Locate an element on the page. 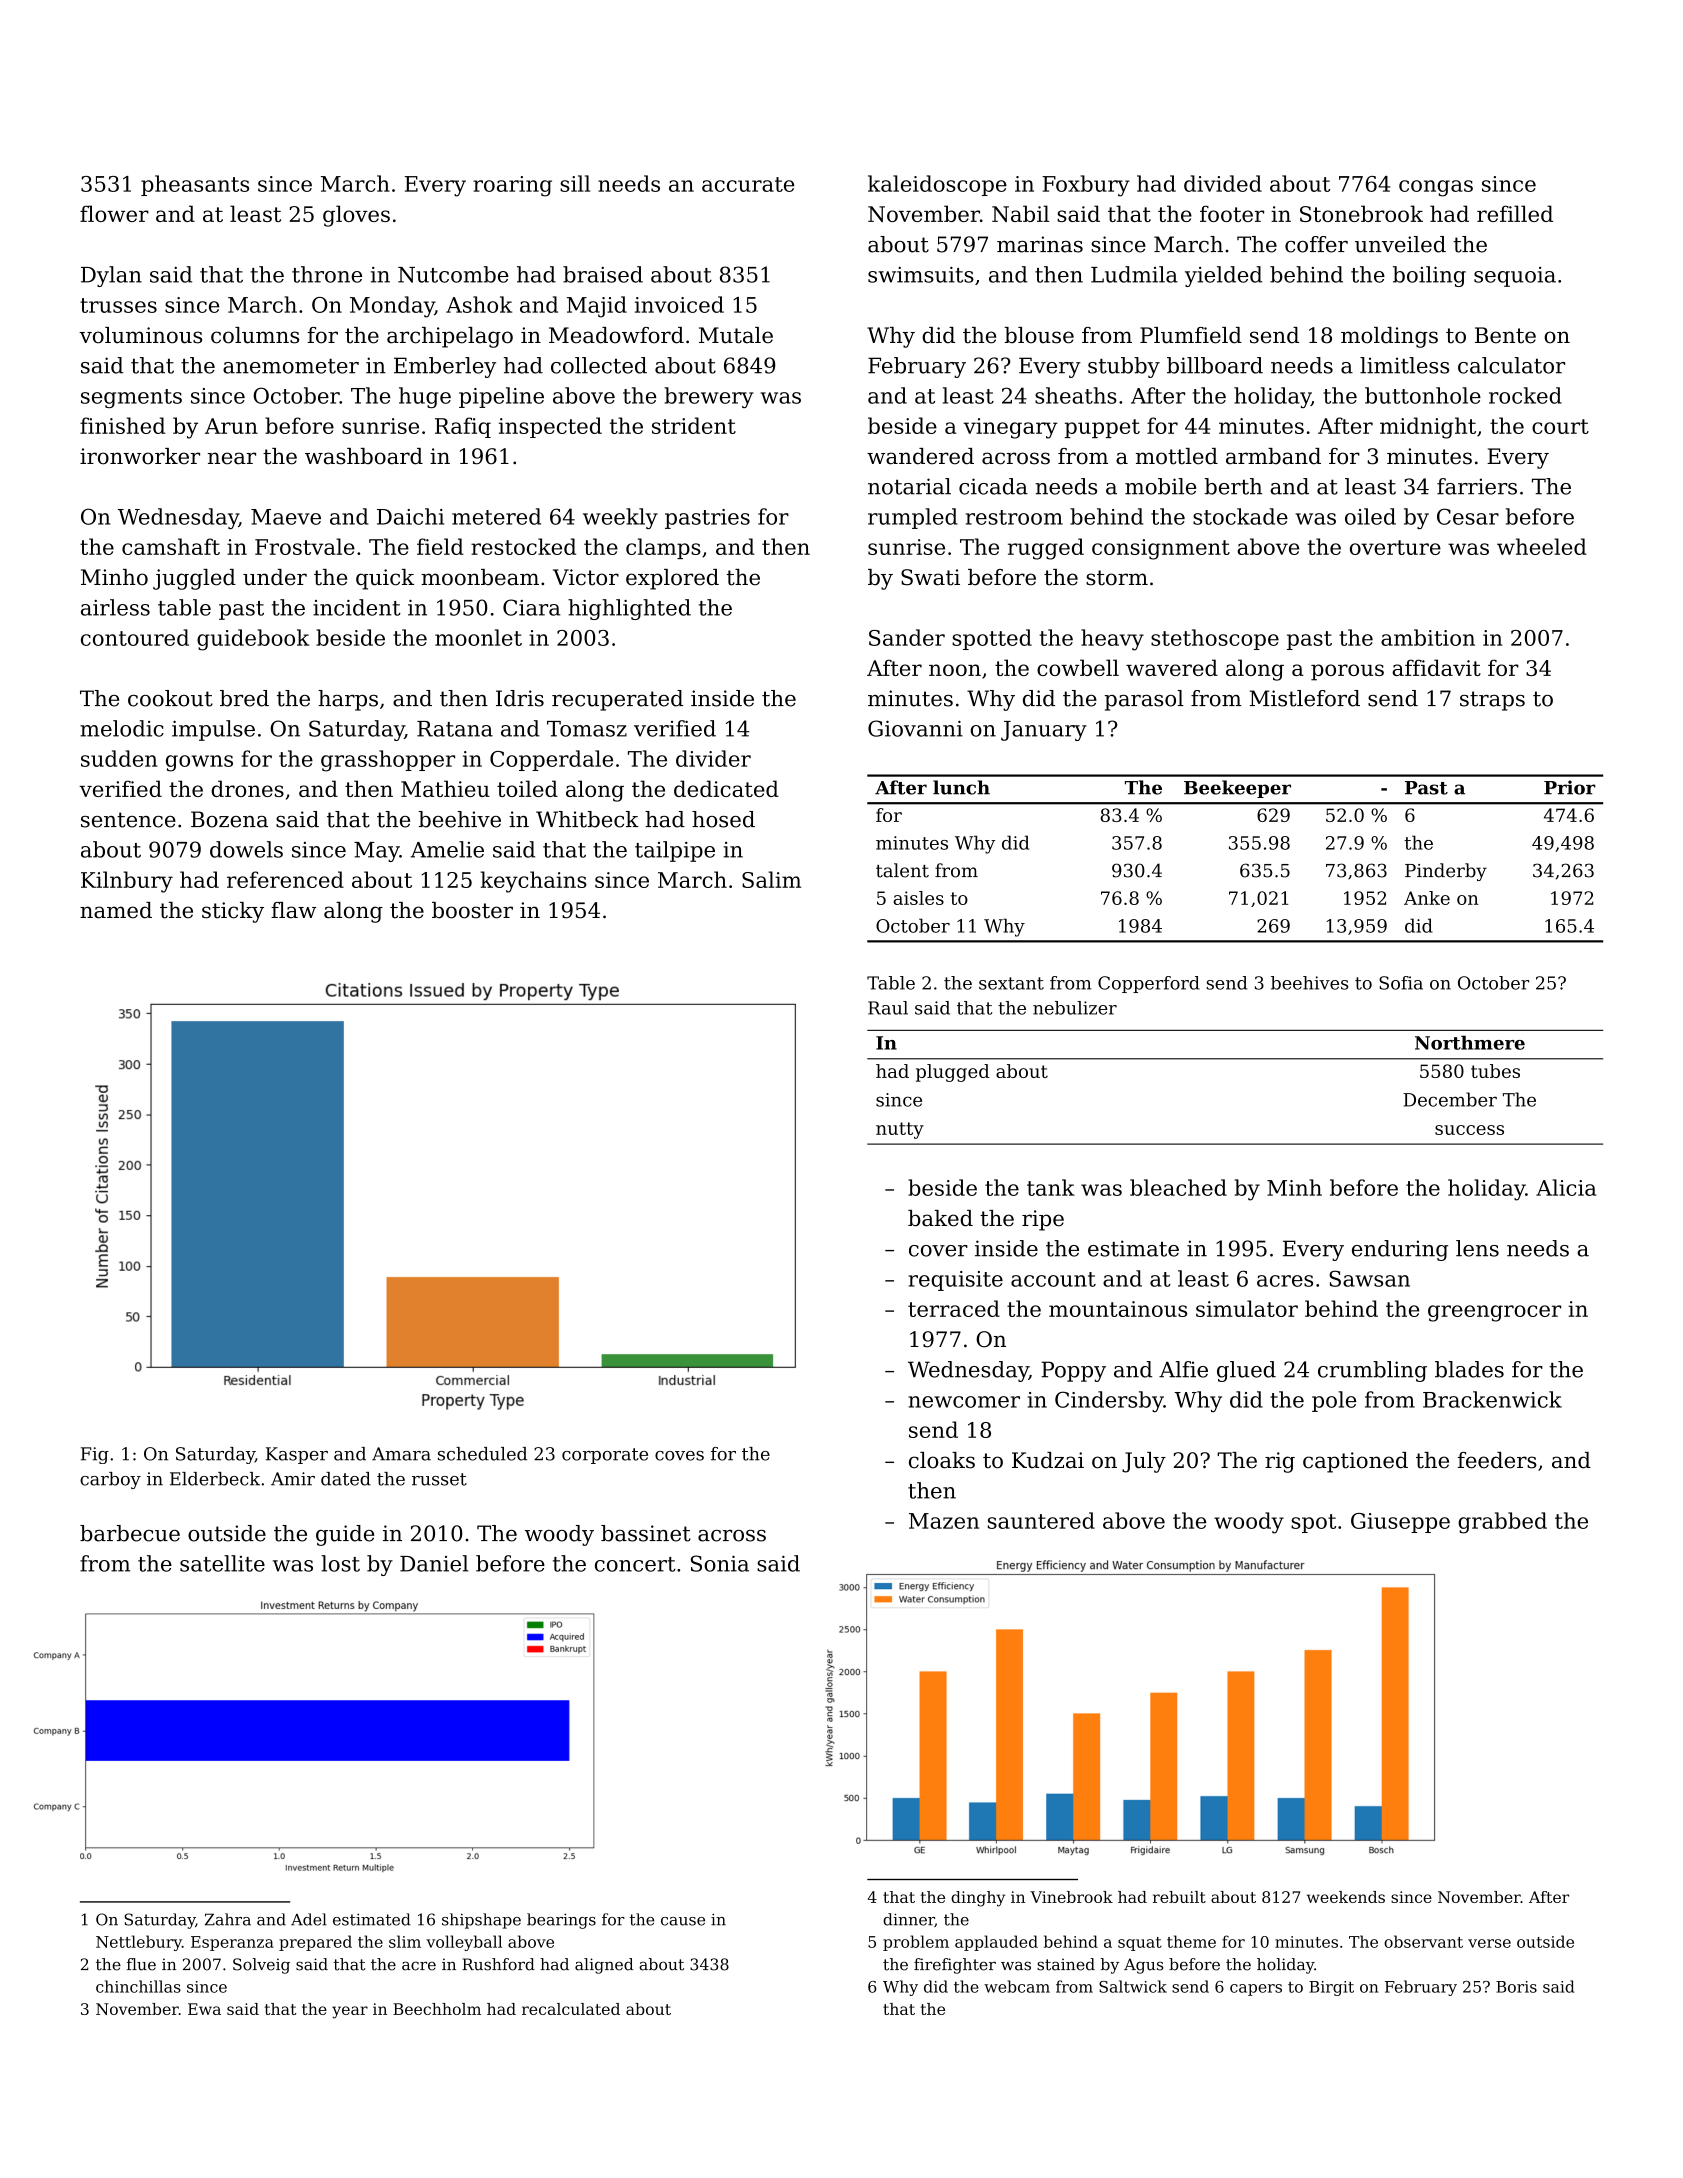 This image has width=1683, height=2178. Kasper is located at coordinates (297, 1455).
